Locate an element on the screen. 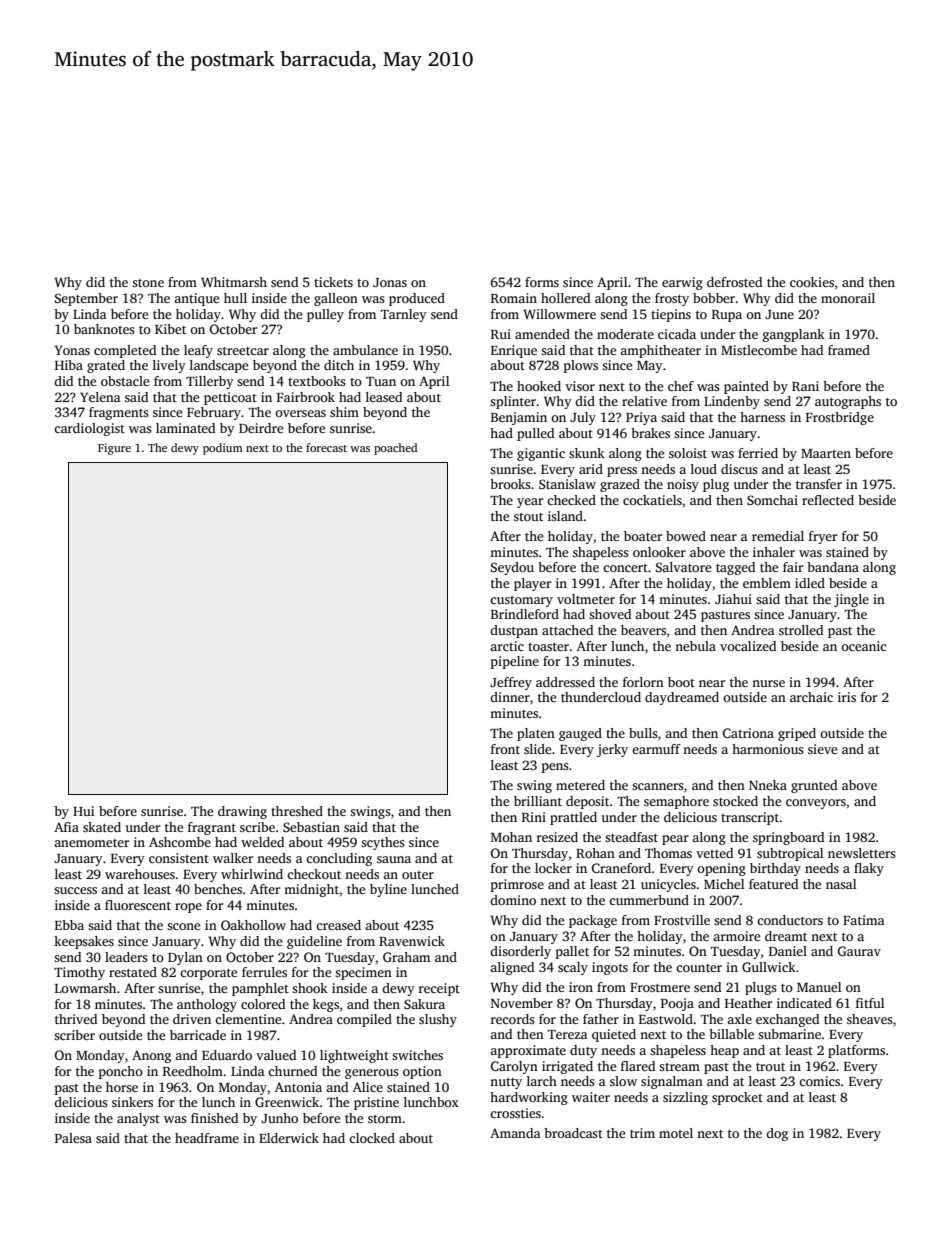  drawing is located at coordinates (242, 812).
